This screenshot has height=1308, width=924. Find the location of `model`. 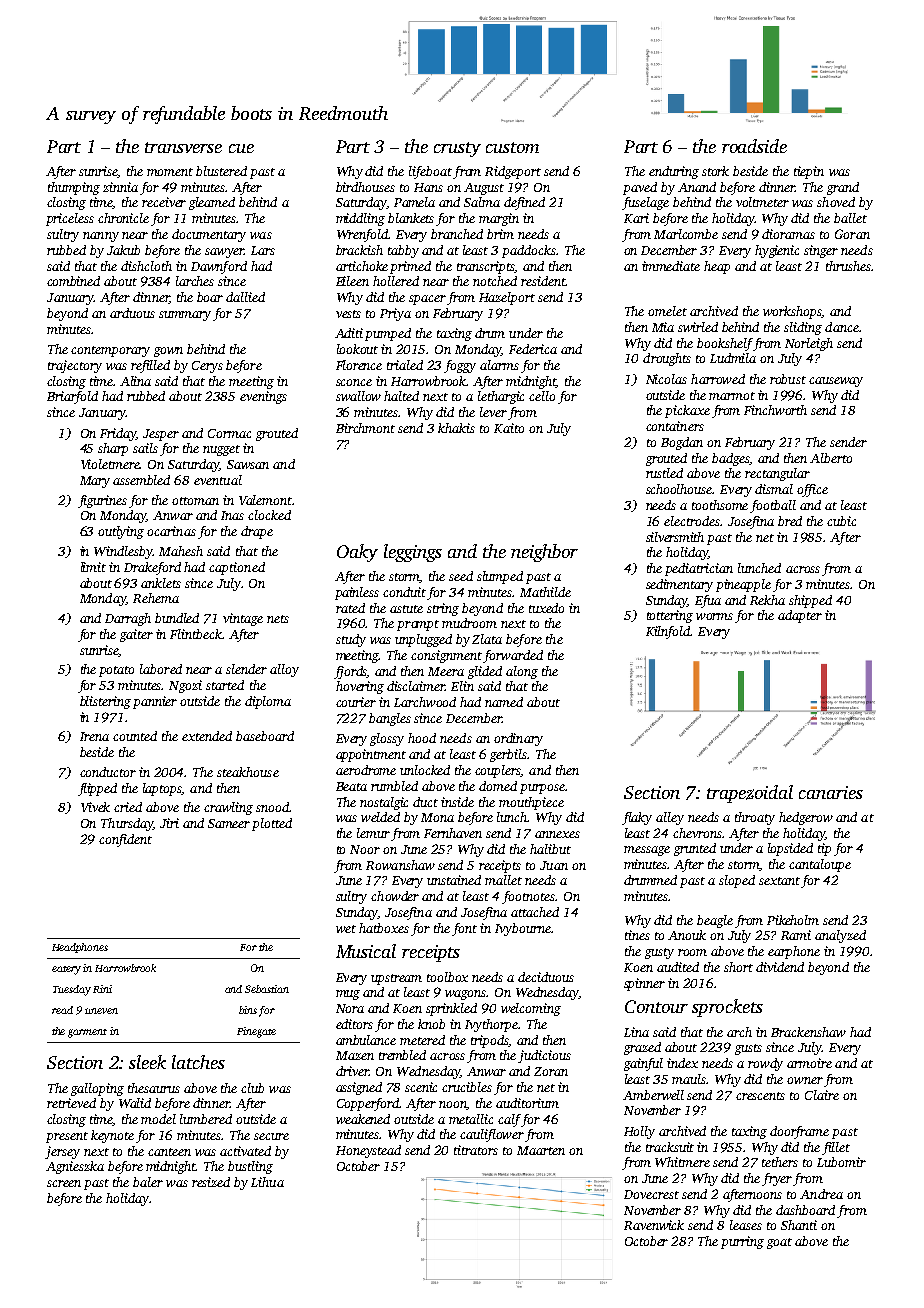

model is located at coordinates (158, 1119).
